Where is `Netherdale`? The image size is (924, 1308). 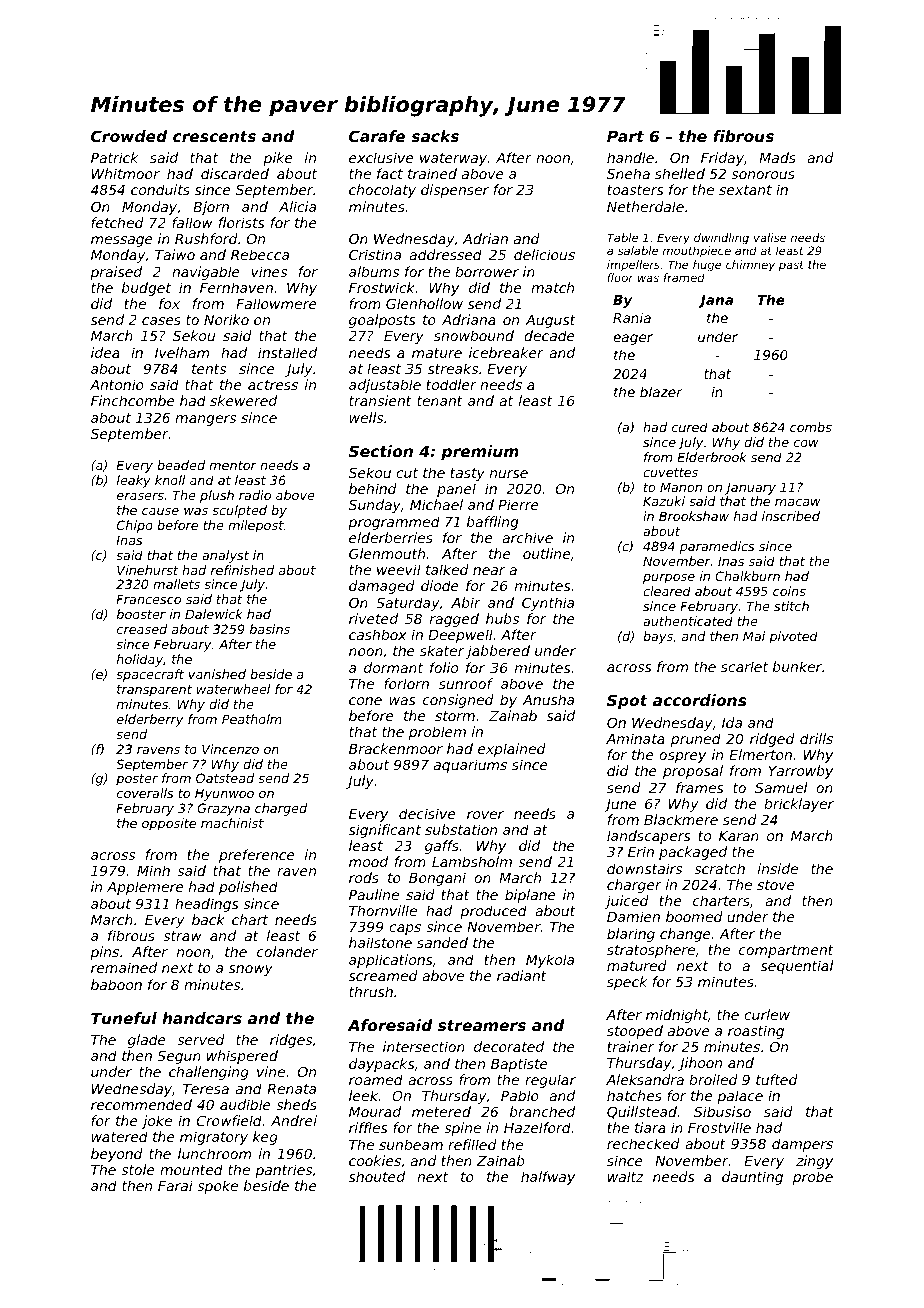 Netherdale is located at coordinates (645, 206).
